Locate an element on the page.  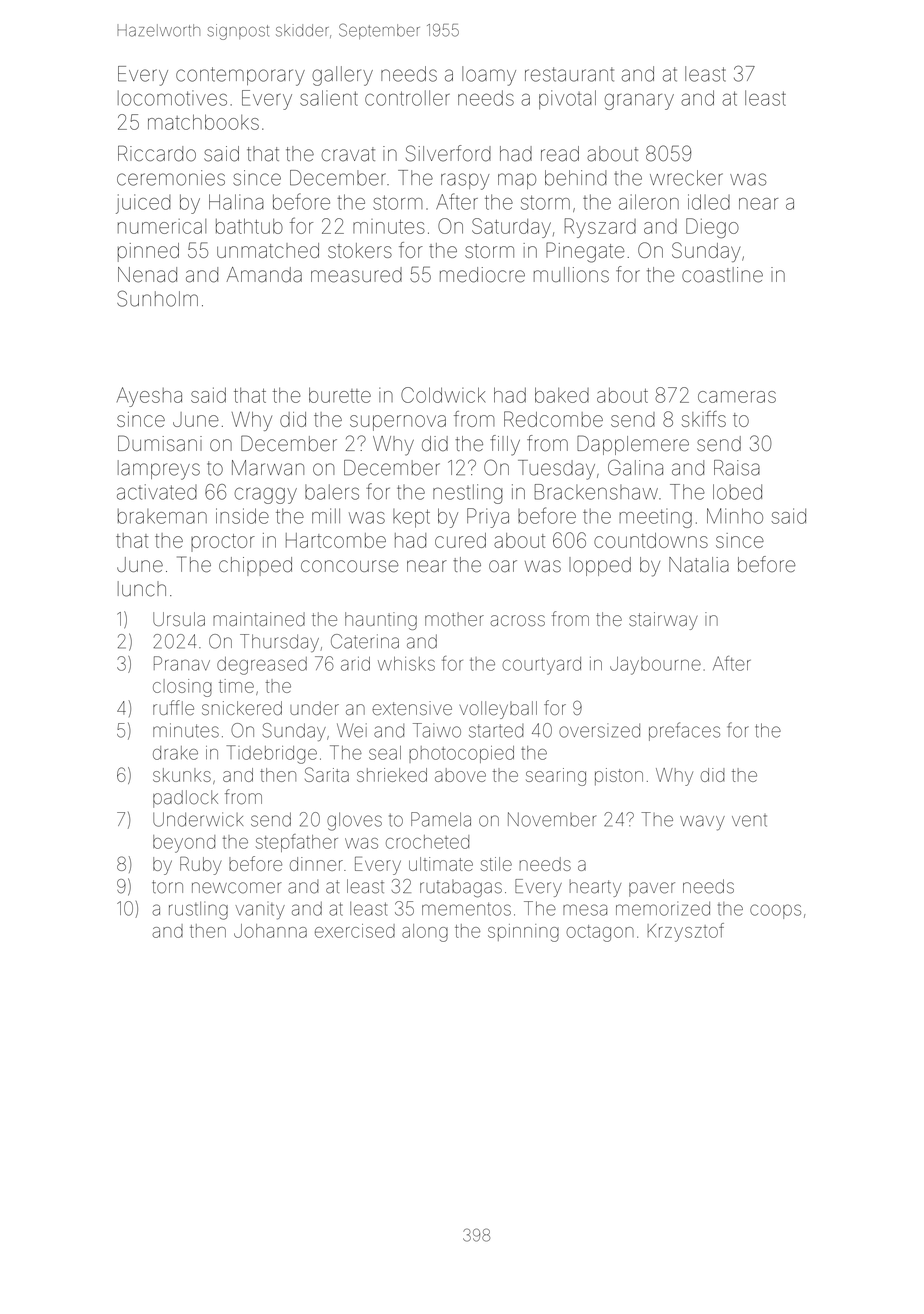
Ayesha is located at coordinates (149, 397).
